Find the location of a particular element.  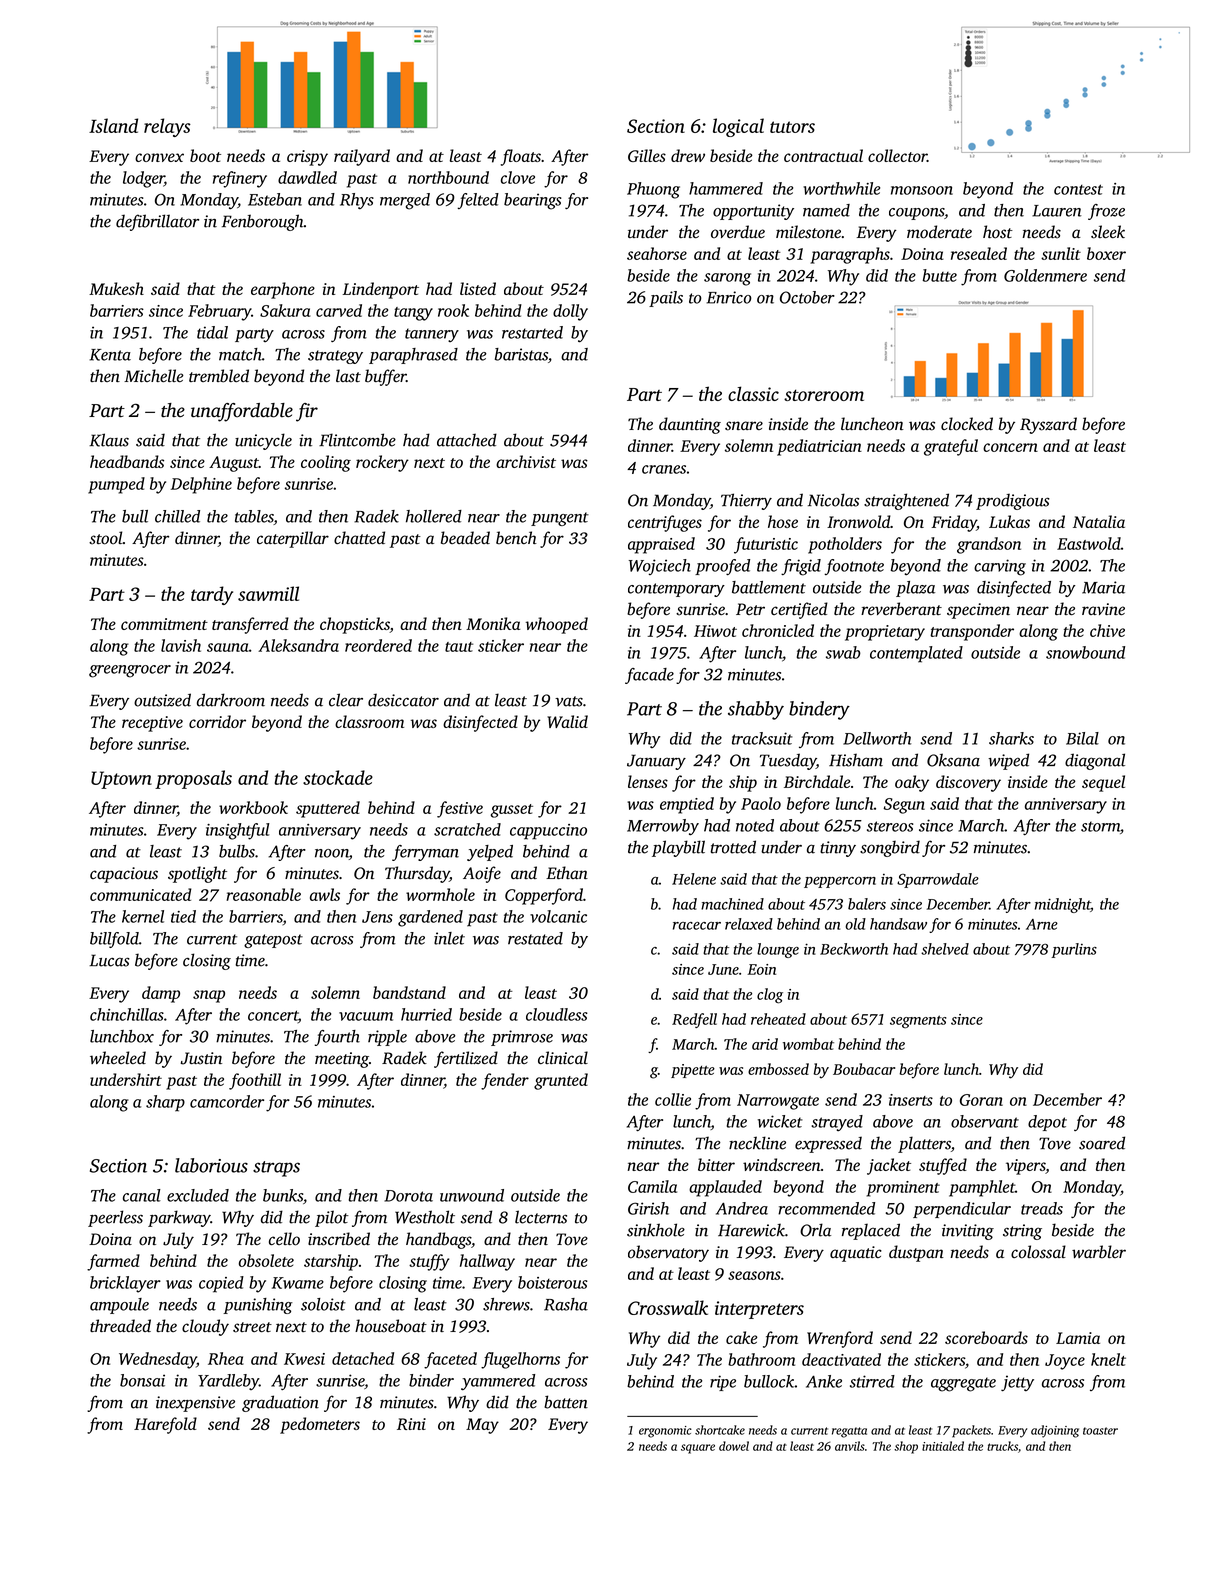

bitter is located at coordinates (716, 1164).
